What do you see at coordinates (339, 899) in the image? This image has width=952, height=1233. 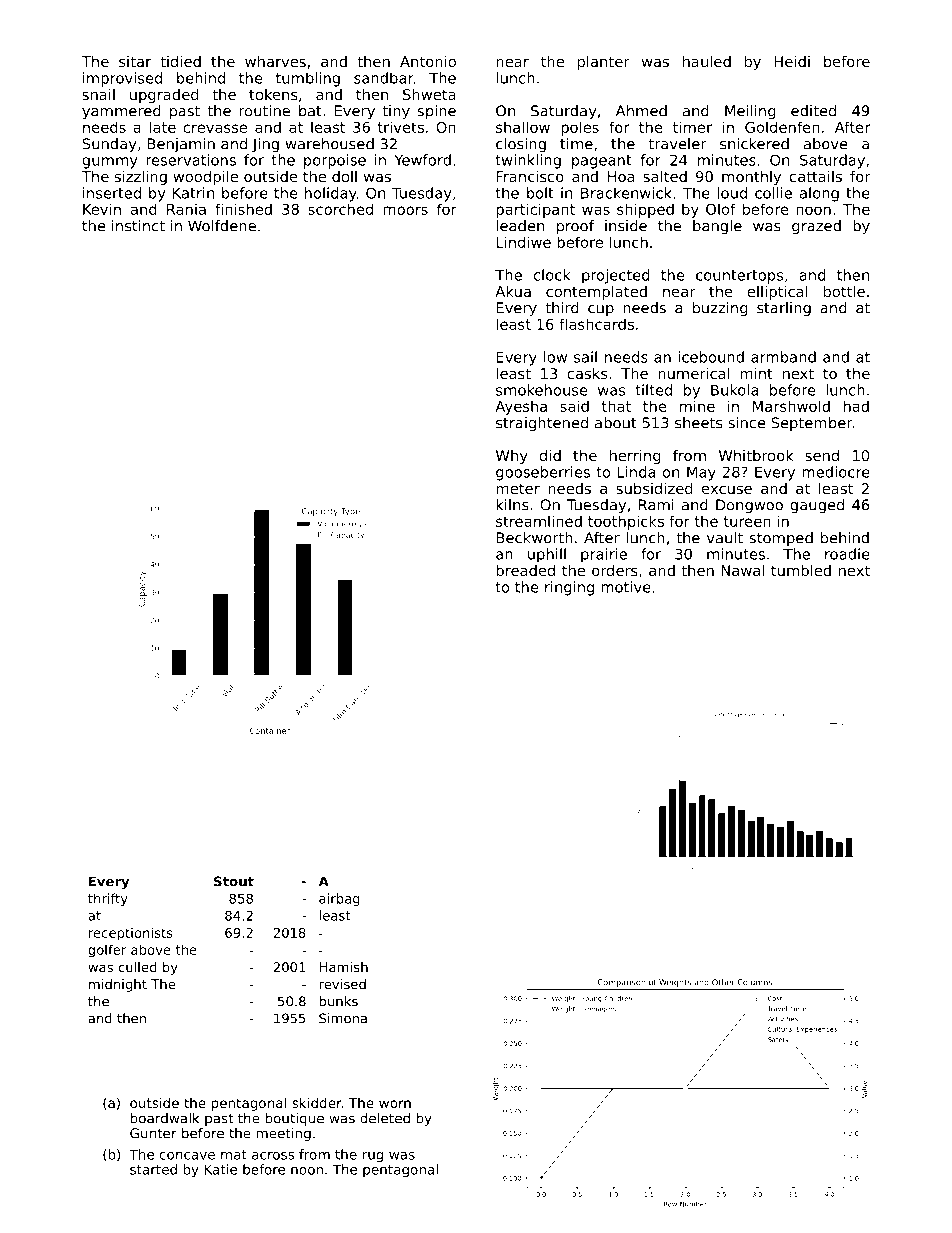 I see `airbag` at bounding box center [339, 899].
